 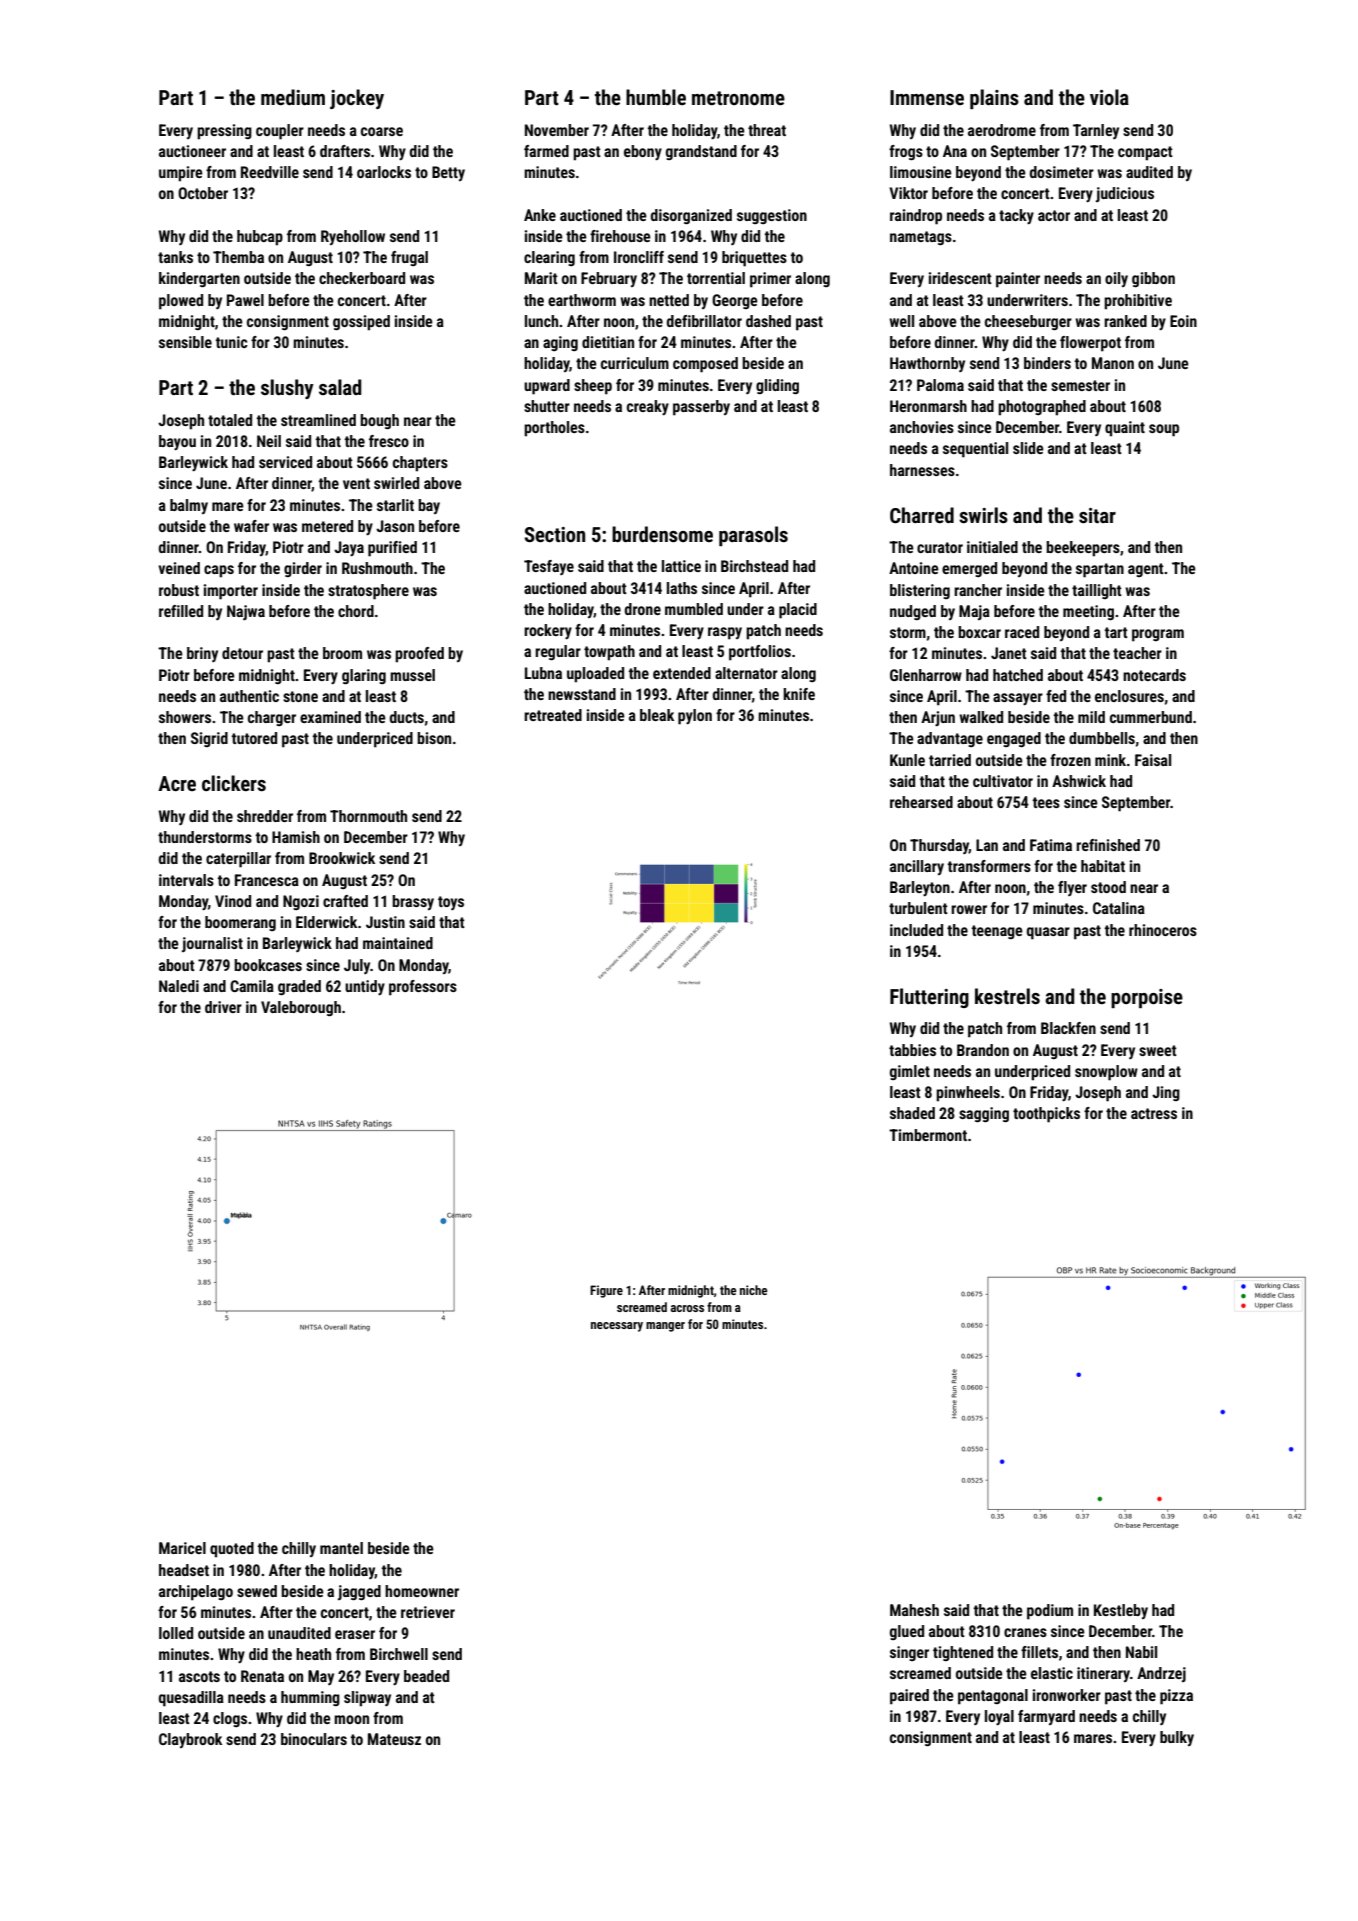 What do you see at coordinates (1113, 363) in the image?
I see `Manon` at bounding box center [1113, 363].
